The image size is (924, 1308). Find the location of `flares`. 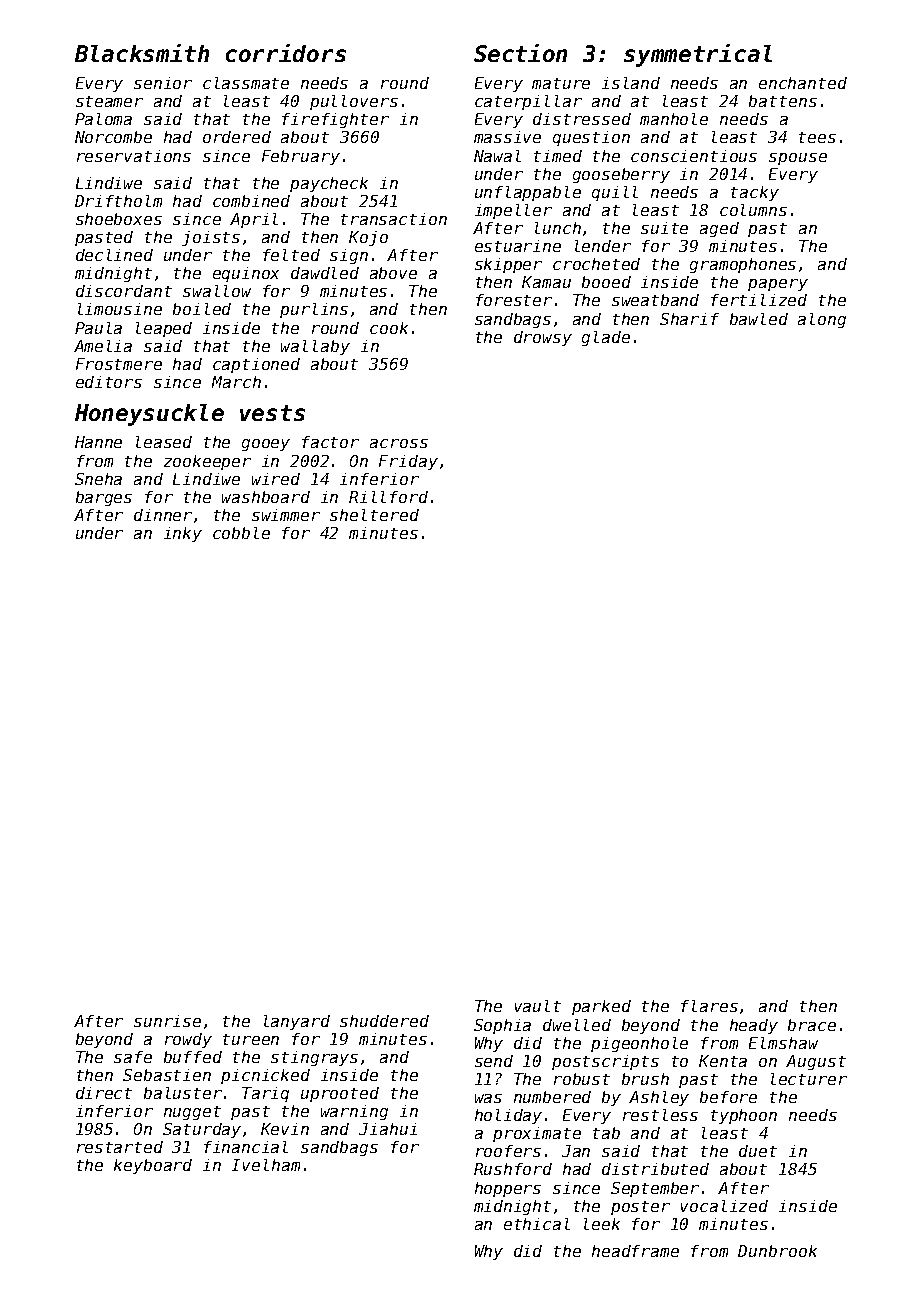

flares is located at coordinates (709, 1006).
